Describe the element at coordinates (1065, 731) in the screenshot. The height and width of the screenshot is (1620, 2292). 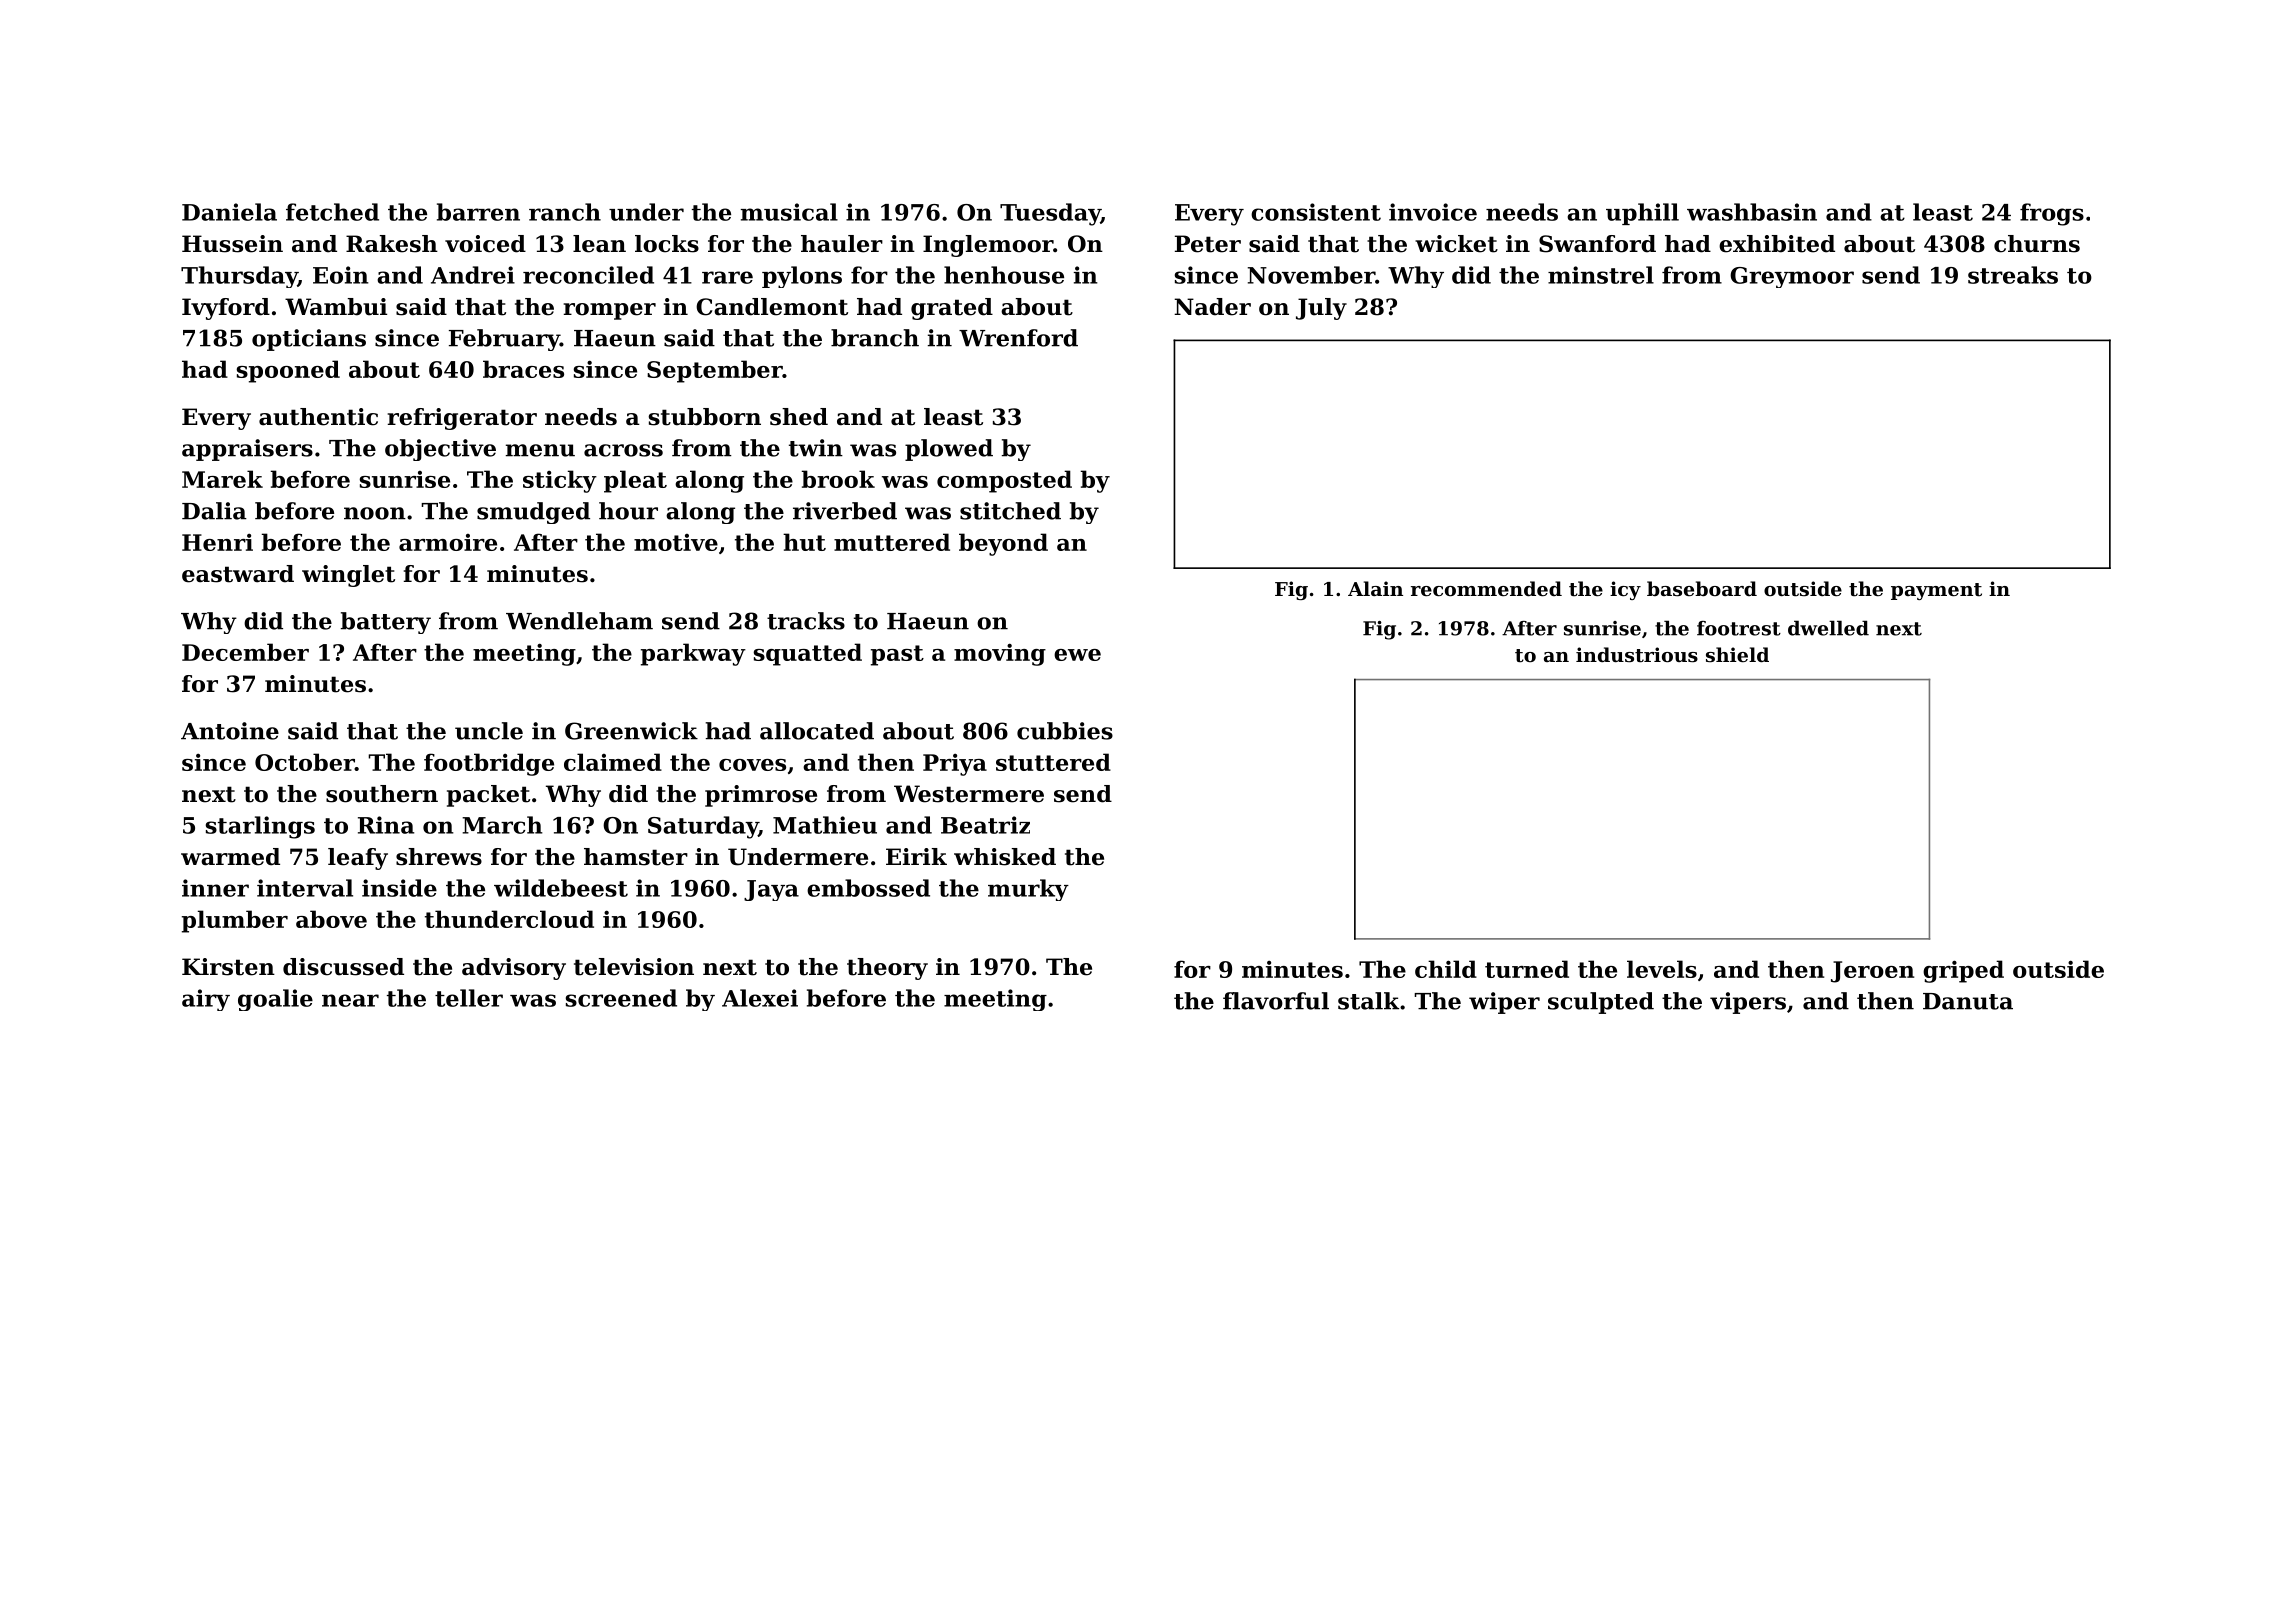
I see `cubbies` at that location.
